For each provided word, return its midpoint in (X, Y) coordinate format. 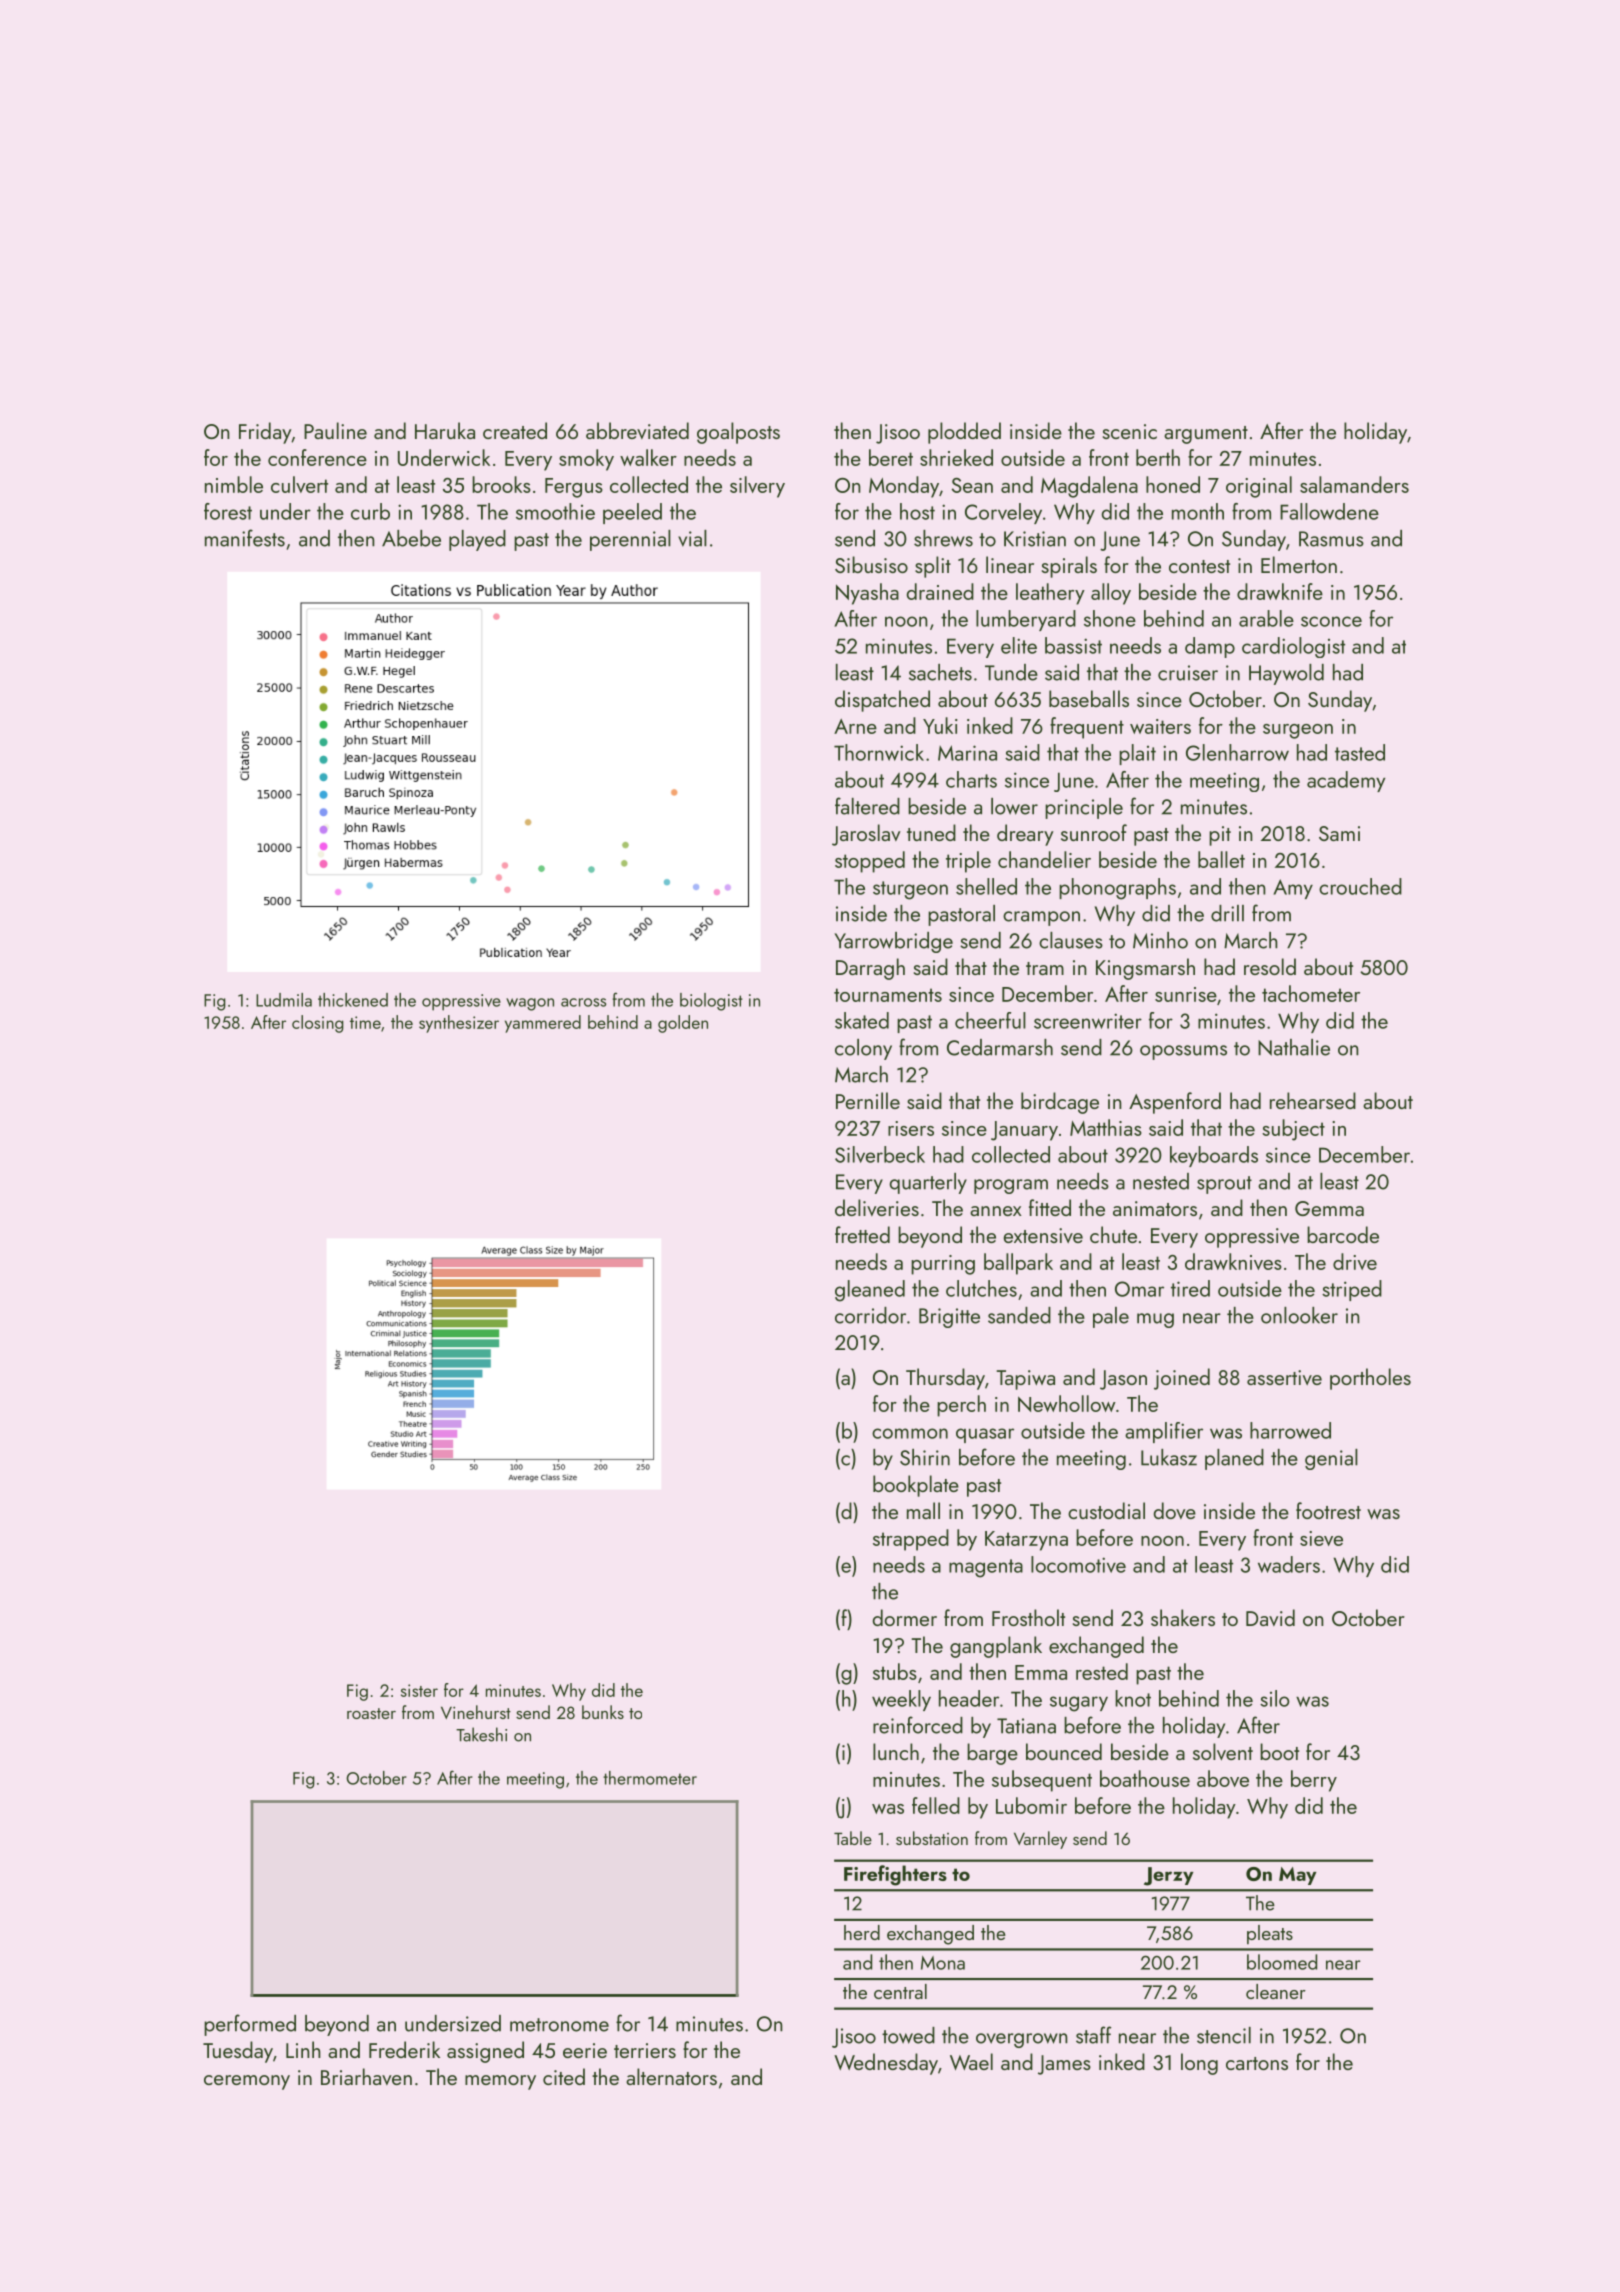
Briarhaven (366, 2076)
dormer (905, 1617)
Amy (1293, 889)
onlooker (1299, 1315)
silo (1274, 1698)
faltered (867, 806)
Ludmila (284, 1000)
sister (419, 1690)
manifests (245, 538)
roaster (371, 1713)
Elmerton (1299, 564)
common (910, 1433)
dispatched (882, 701)
